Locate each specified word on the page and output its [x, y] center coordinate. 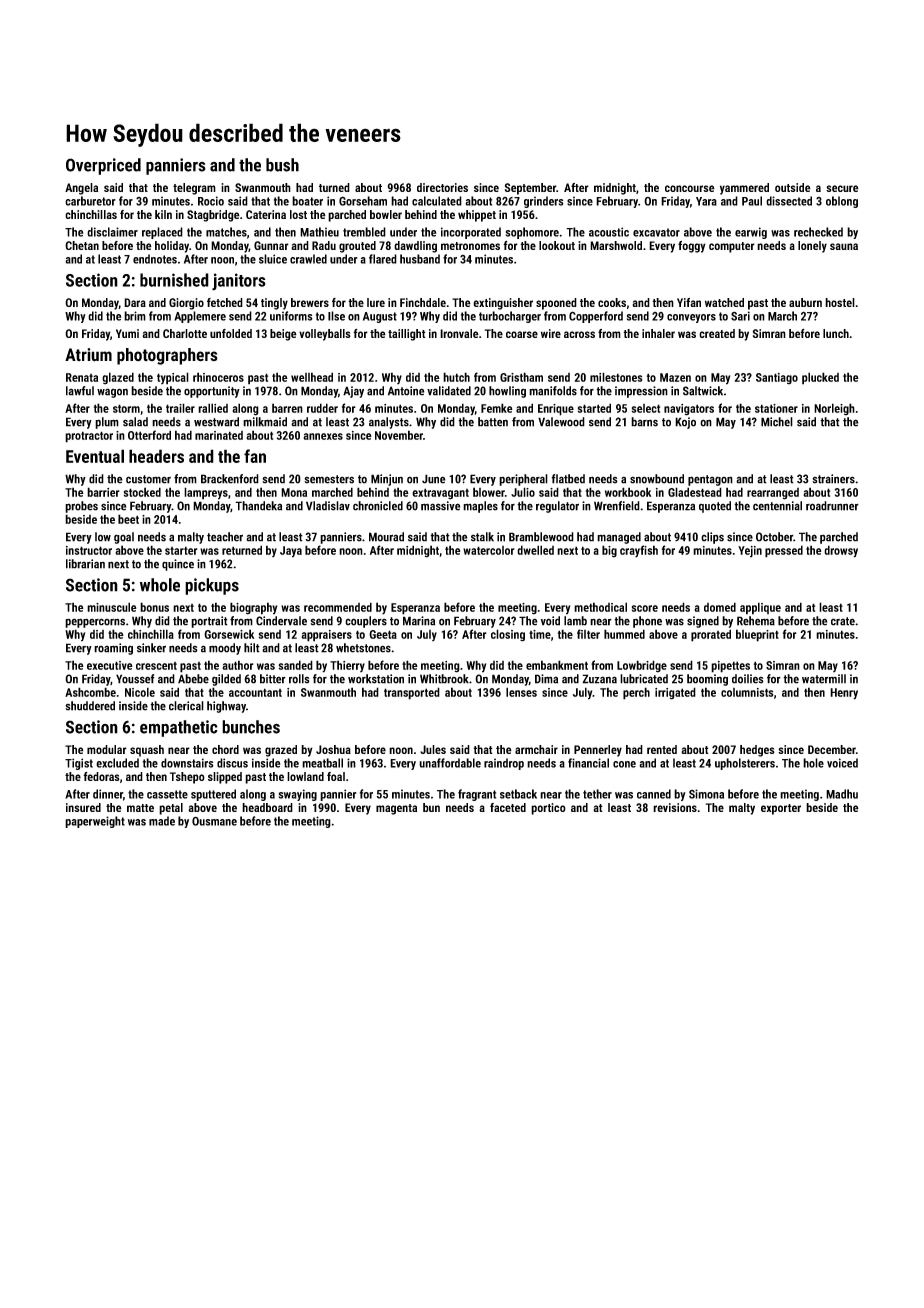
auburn [805, 302]
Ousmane [214, 821]
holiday [172, 247]
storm [126, 408]
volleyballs [325, 335]
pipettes [730, 667]
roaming [113, 649]
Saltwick [703, 391]
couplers [366, 622]
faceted [508, 807]
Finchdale [423, 302]
